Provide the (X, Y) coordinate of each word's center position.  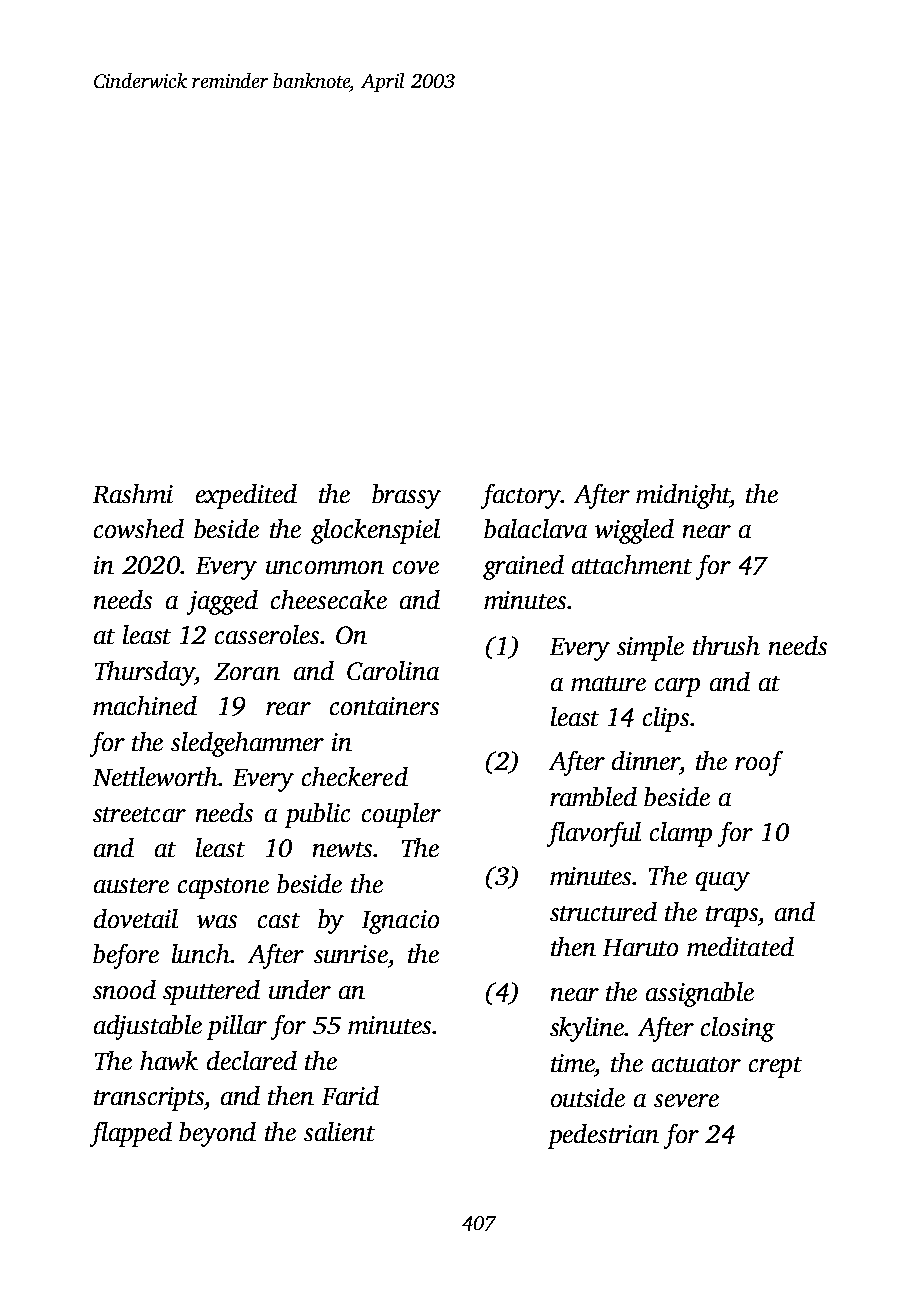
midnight (683, 496)
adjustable (148, 1027)
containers (384, 706)
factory (521, 496)
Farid (350, 1095)
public (317, 815)
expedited (246, 496)
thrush (726, 645)
